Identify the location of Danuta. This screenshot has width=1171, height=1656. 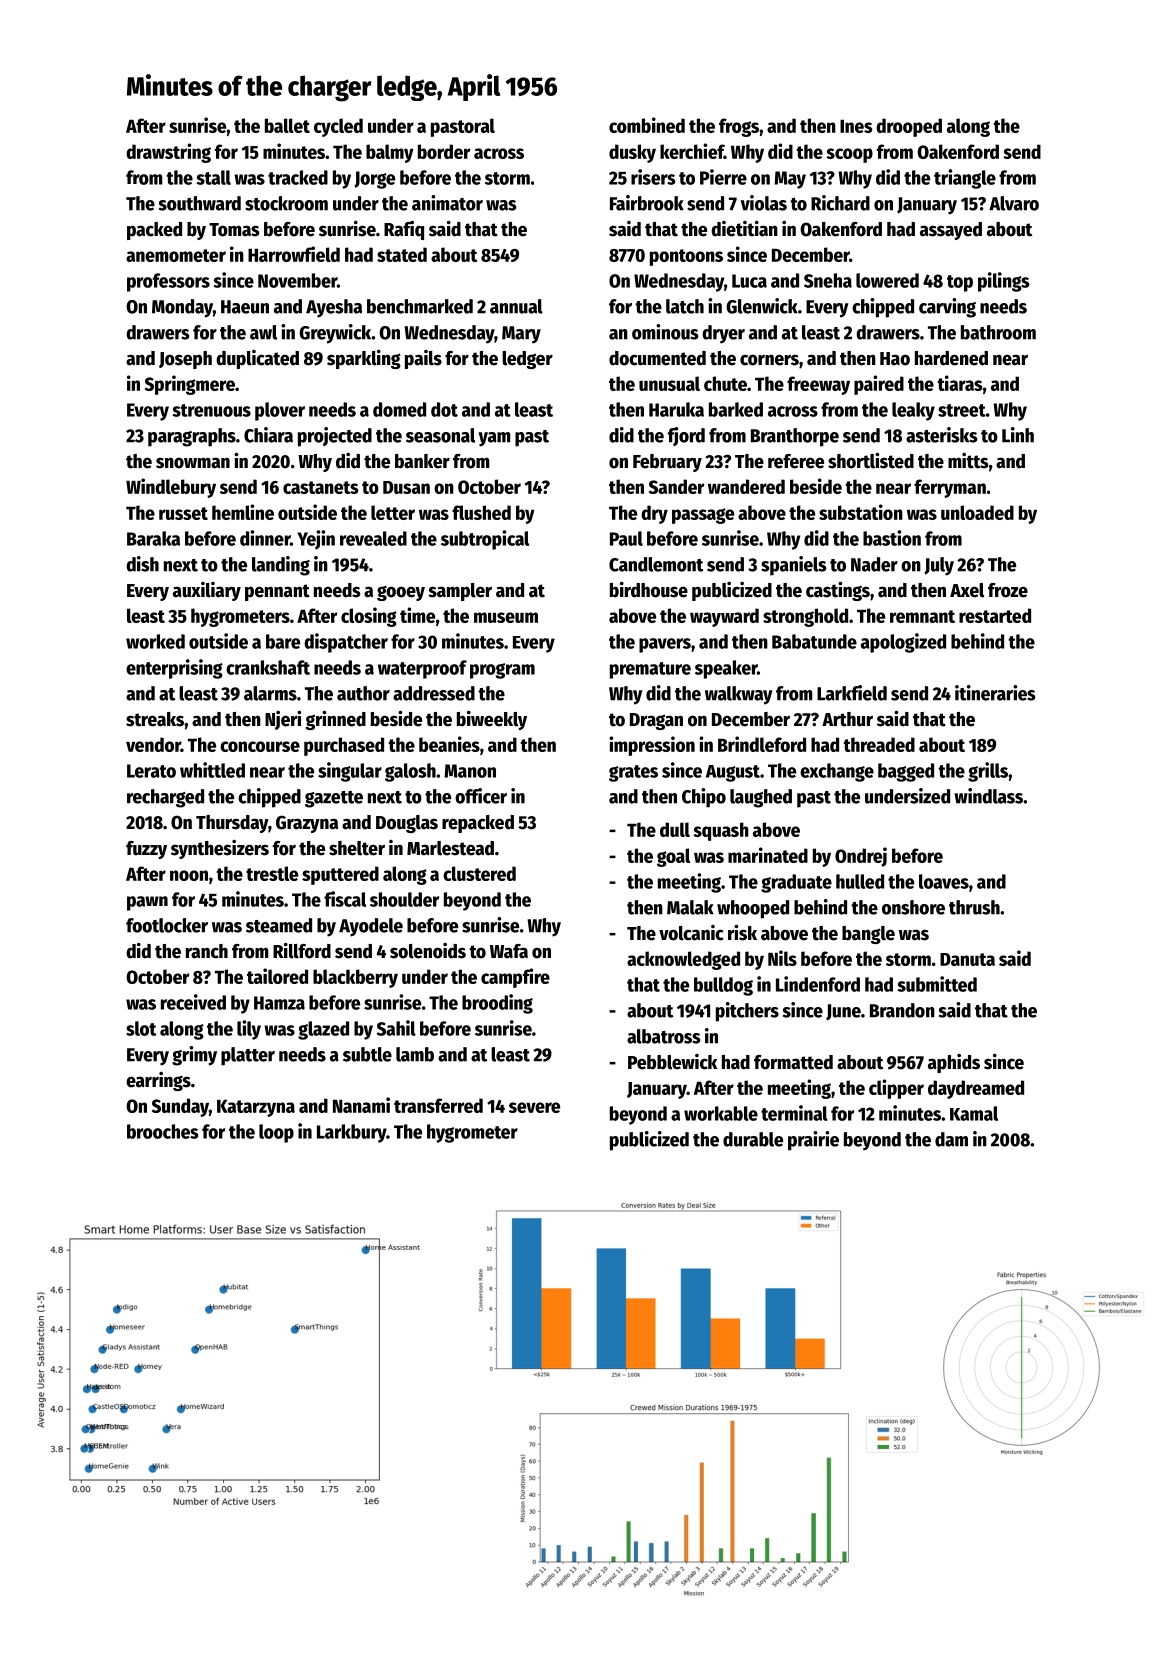
(967, 959).
